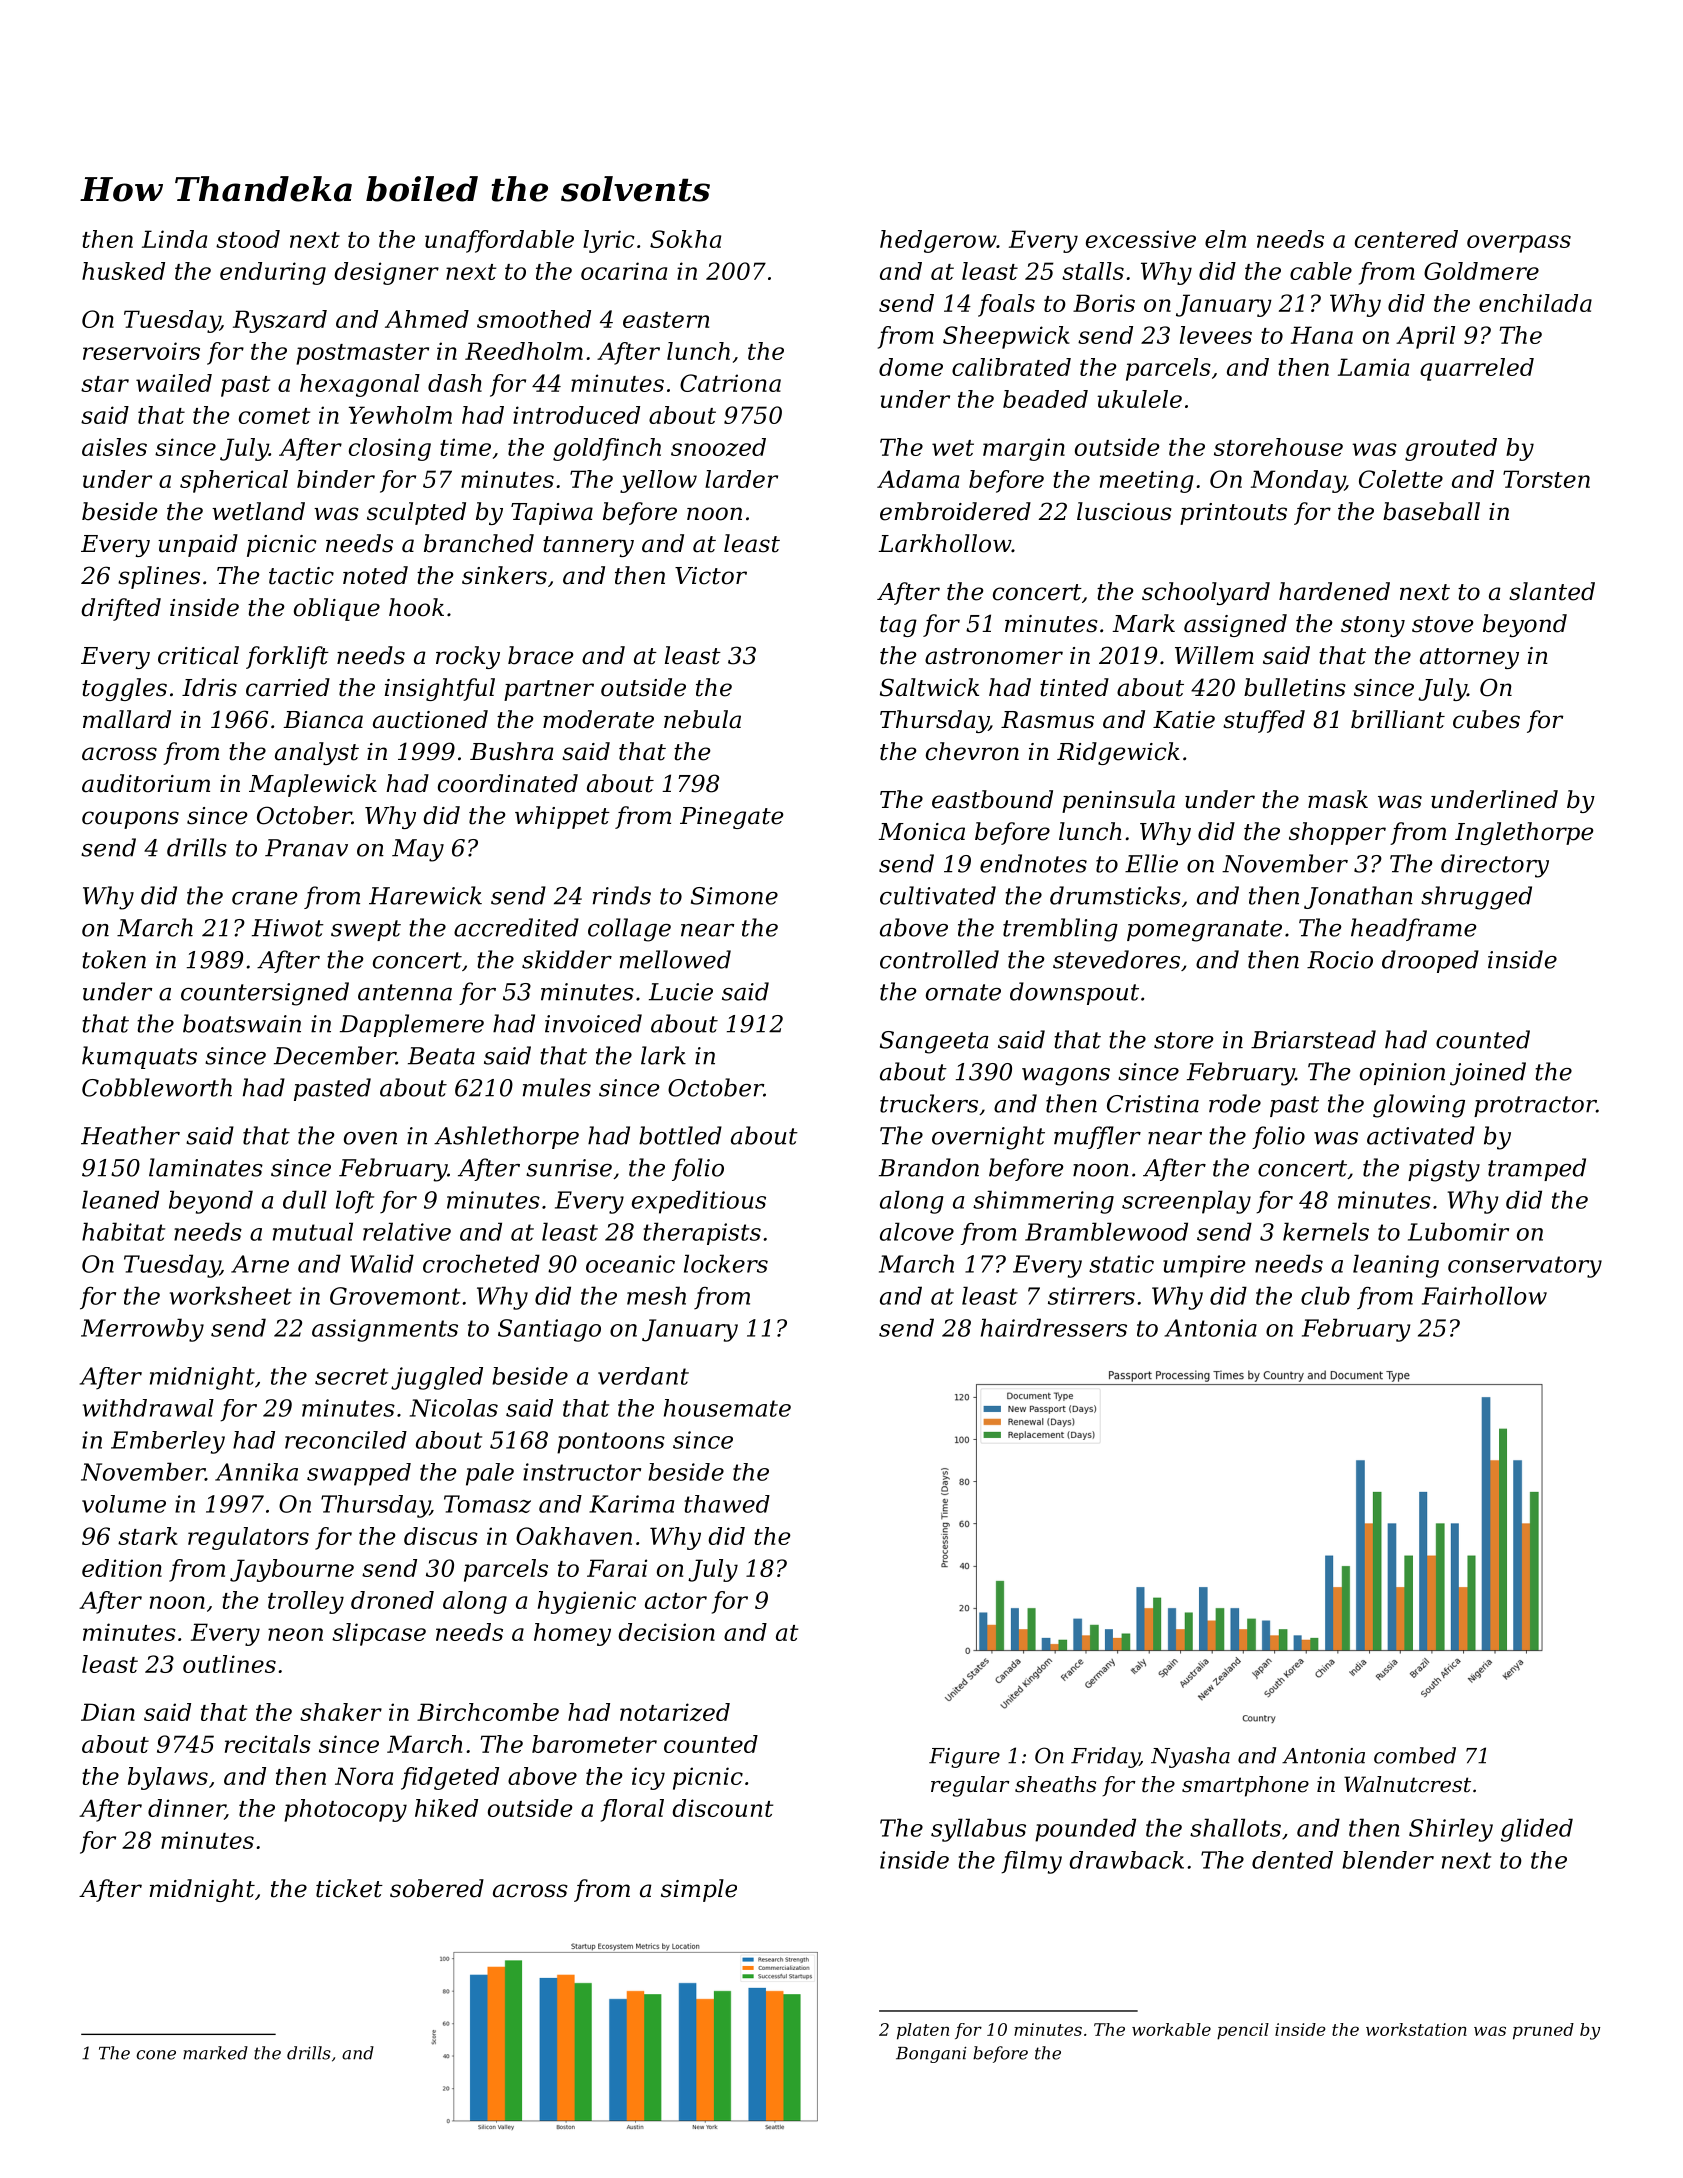 The image size is (1683, 2178). Describe the element at coordinates (1430, 961) in the page. I see `drooped` at that location.
